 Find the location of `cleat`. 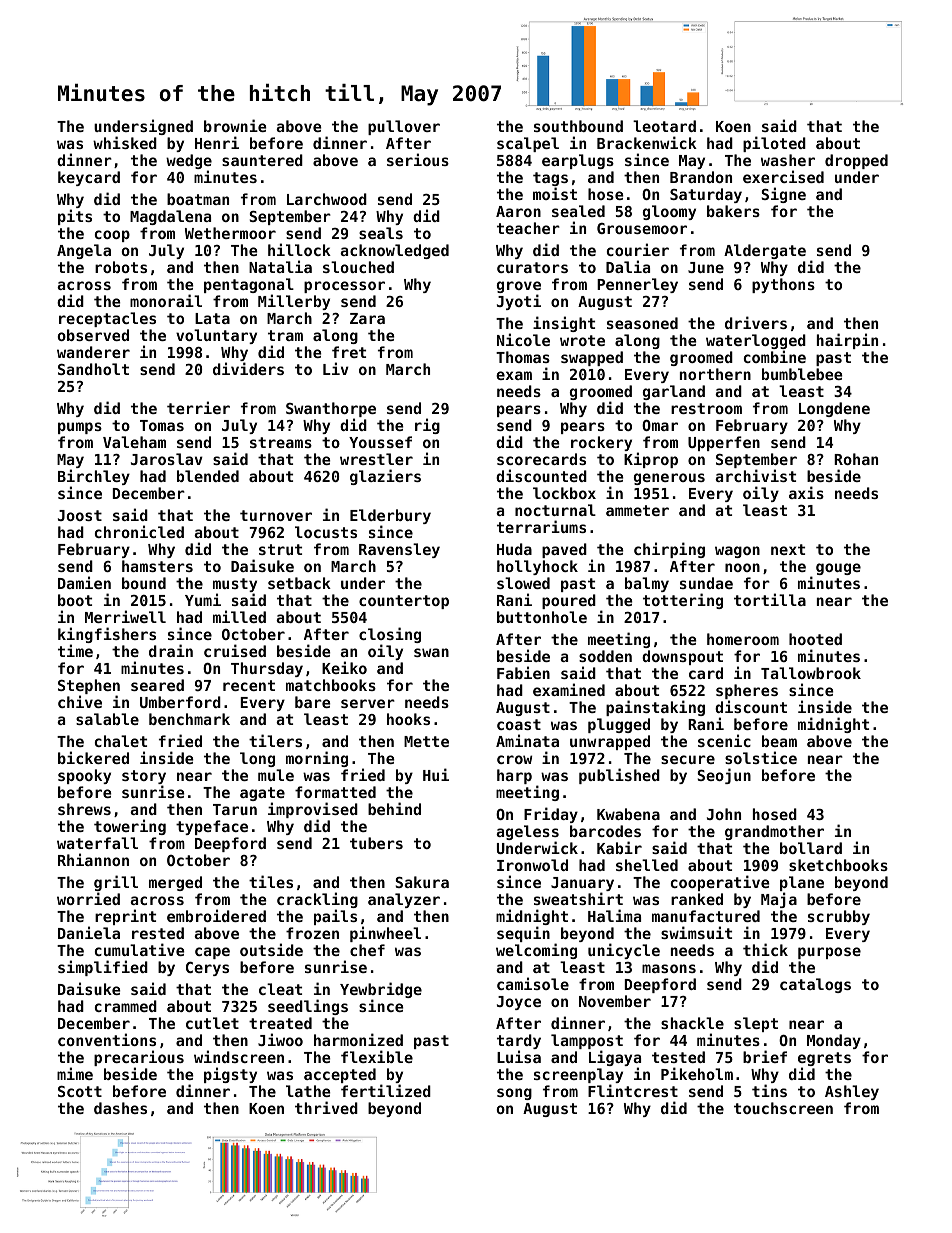

cleat is located at coordinates (280, 989).
